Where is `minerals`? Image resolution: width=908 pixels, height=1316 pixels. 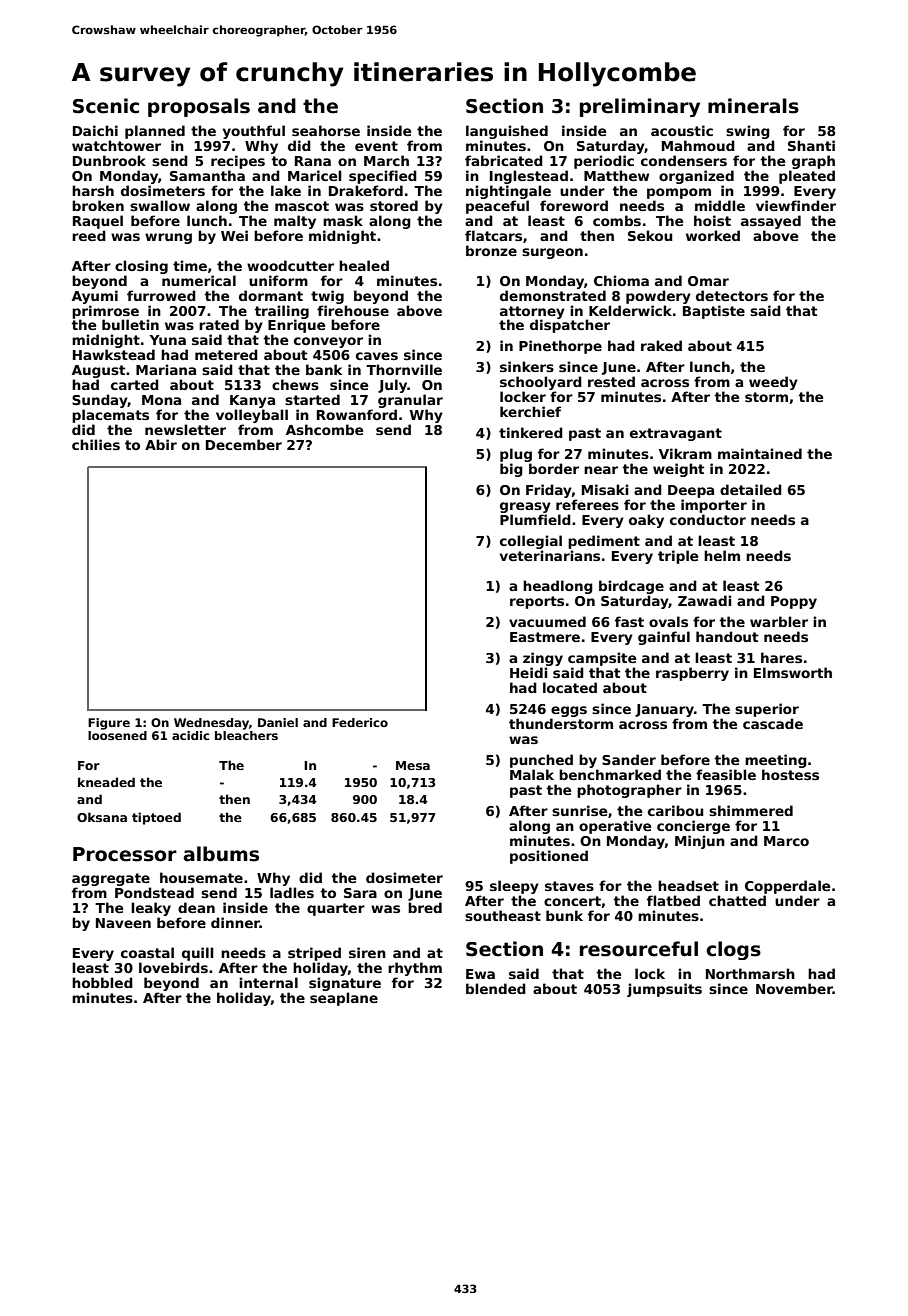
minerals is located at coordinates (753, 106).
